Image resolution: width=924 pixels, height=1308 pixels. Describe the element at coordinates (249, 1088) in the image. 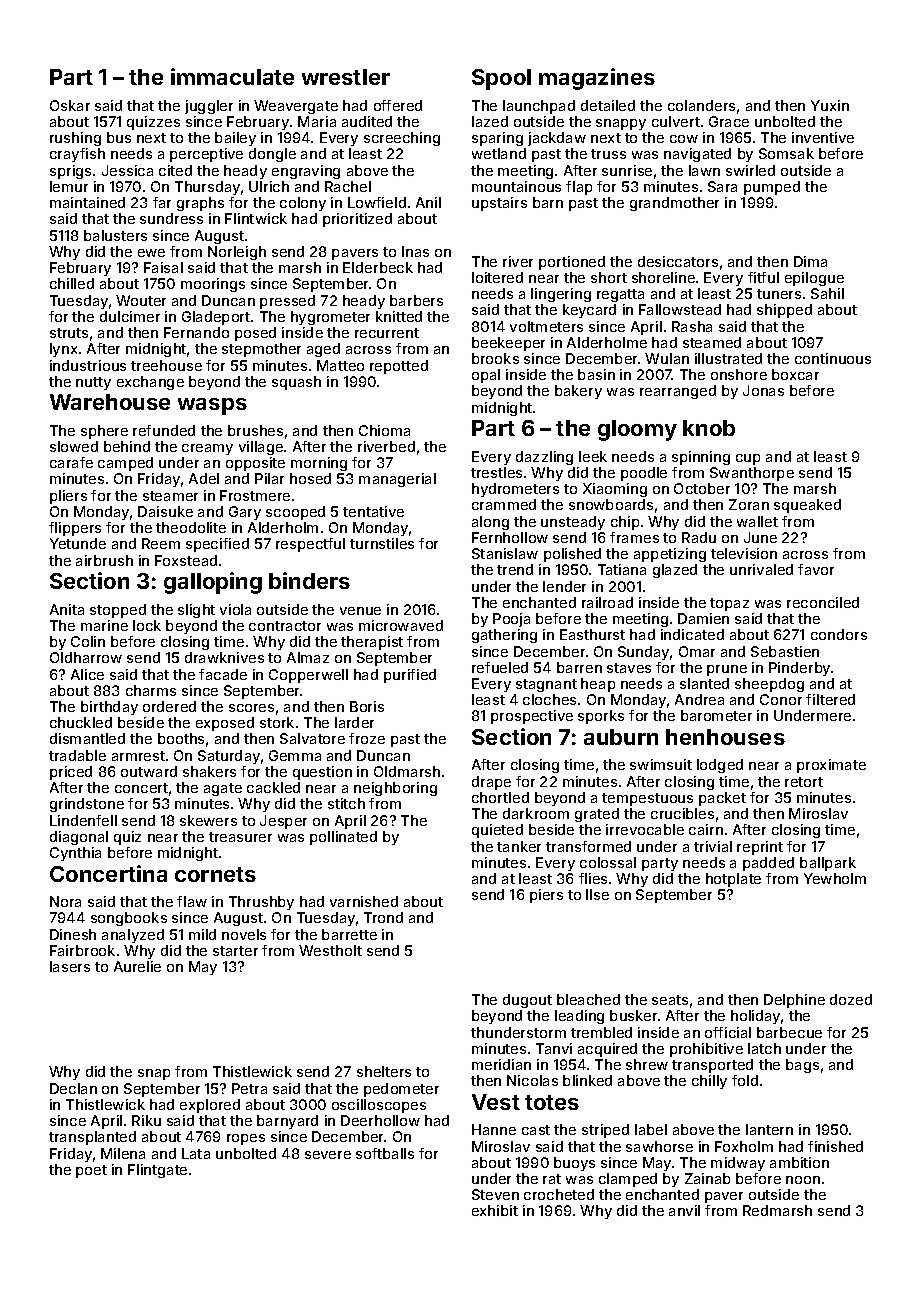

I see `Petra` at that location.
